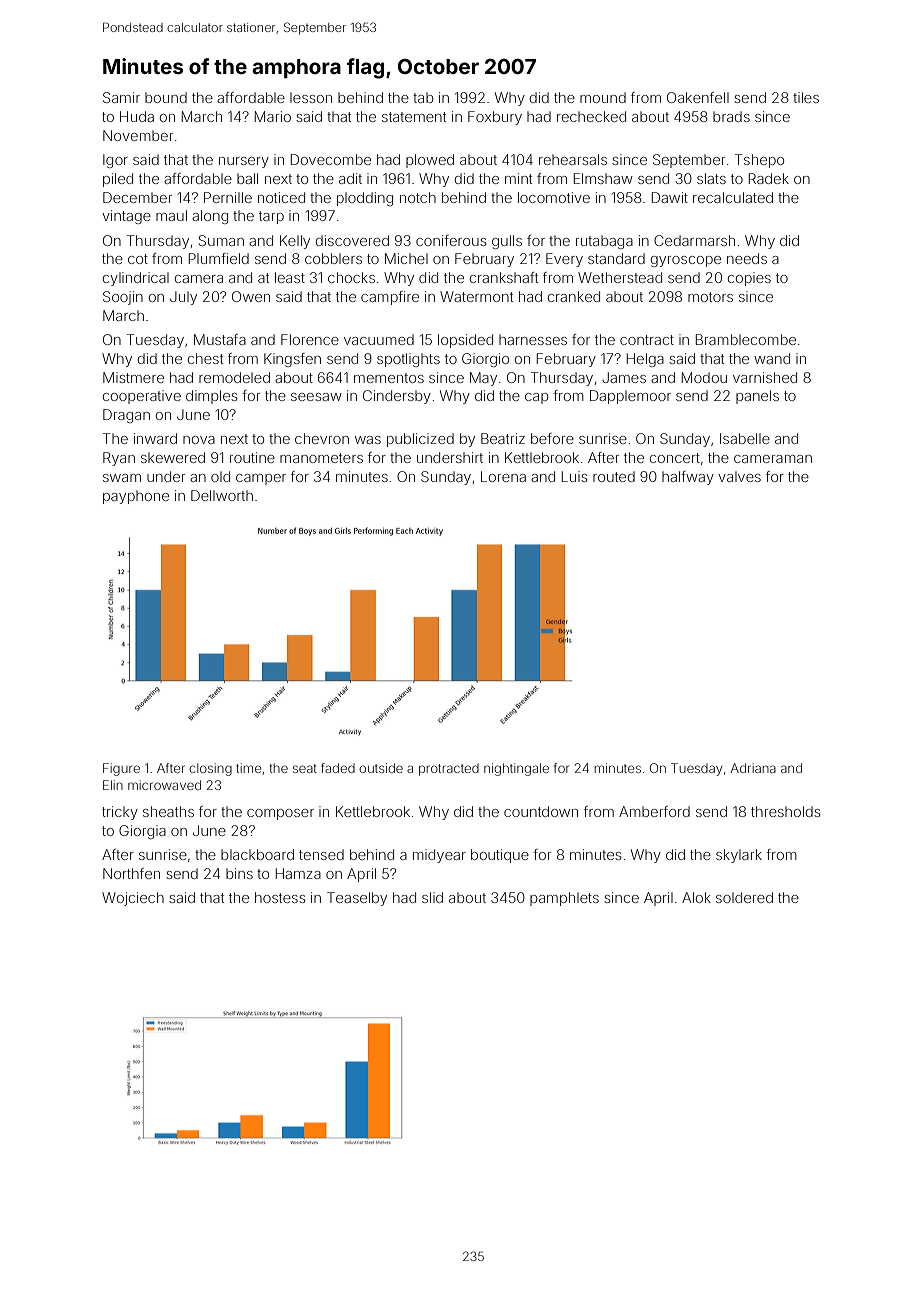 The height and width of the screenshot is (1308, 924). Describe the element at coordinates (210, 769) in the screenshot. I see `closing` at that location.
